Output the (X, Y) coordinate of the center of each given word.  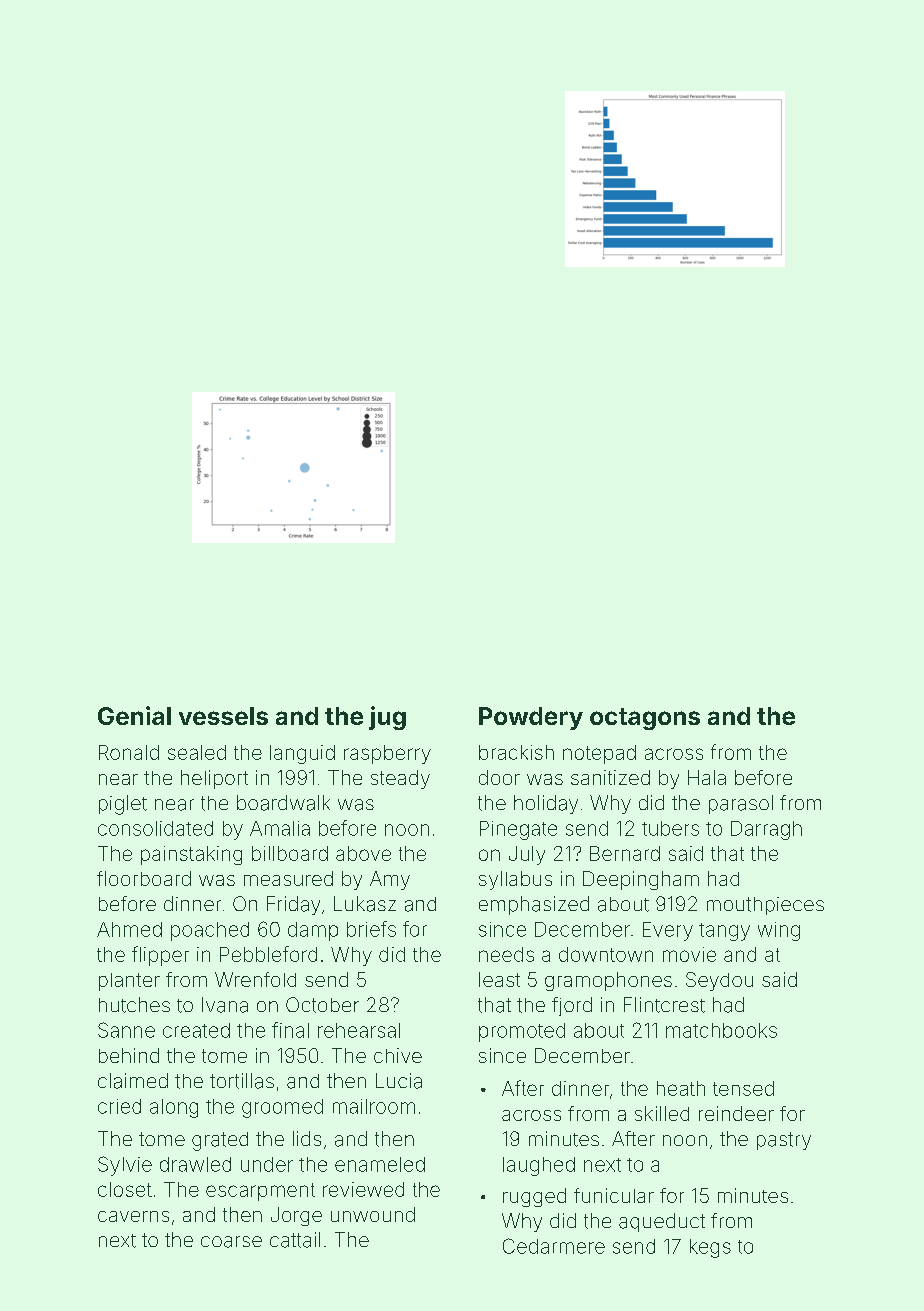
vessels (223, 716)
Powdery (531, 718)
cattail (295, 1240)
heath (681, 1088)
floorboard (144, 878)
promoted (522, 1032)
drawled (195, 1164)
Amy (390, 880)
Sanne (126, 1030)
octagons (645, 719)
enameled (380, 1164)
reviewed (363, 1189)
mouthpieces (765, 906)
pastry (784, 1141)
